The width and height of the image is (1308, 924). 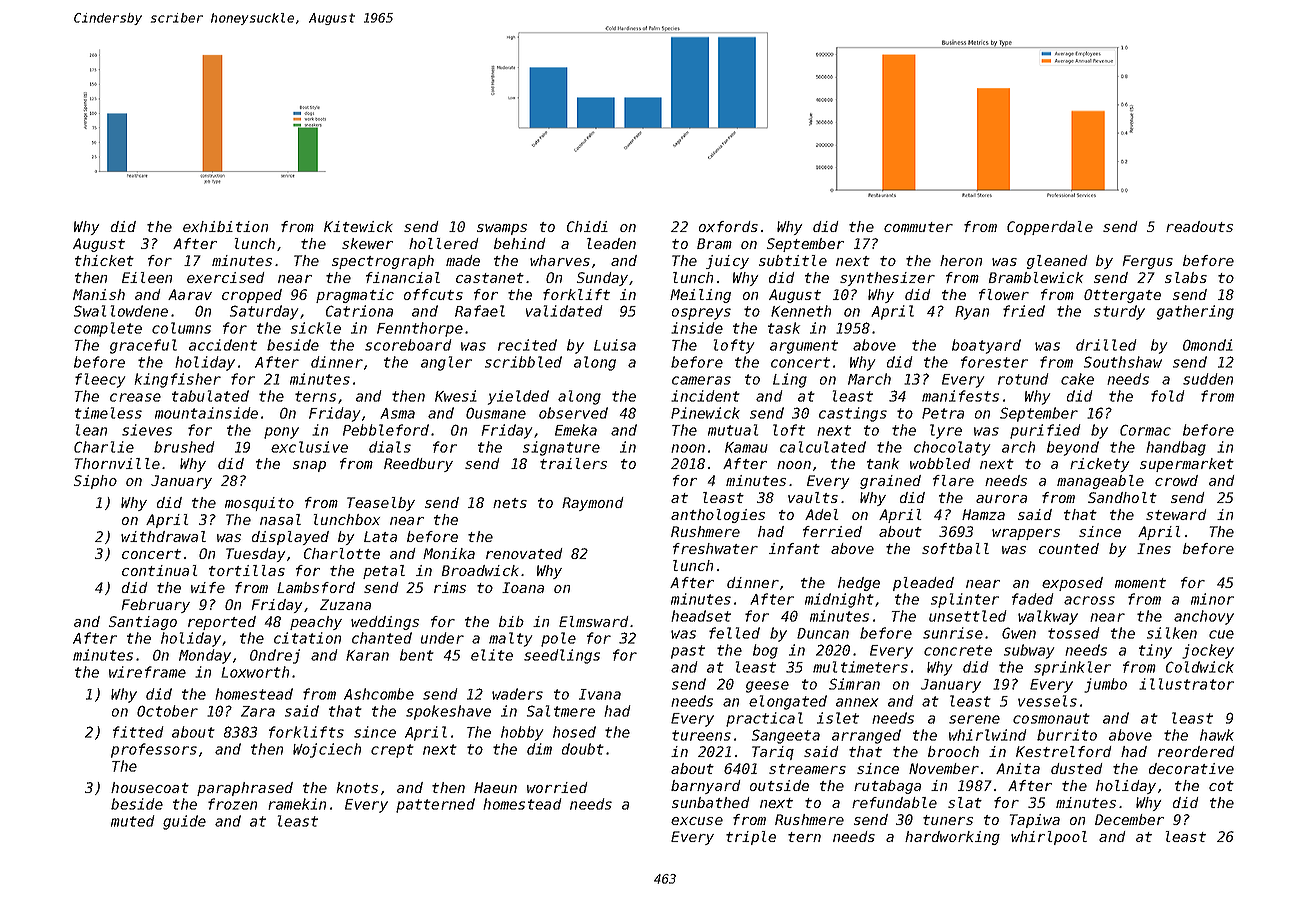 What do you see at coordinates (132, 821) in the image?
I see `muted` at bounding box center [132, 821].
